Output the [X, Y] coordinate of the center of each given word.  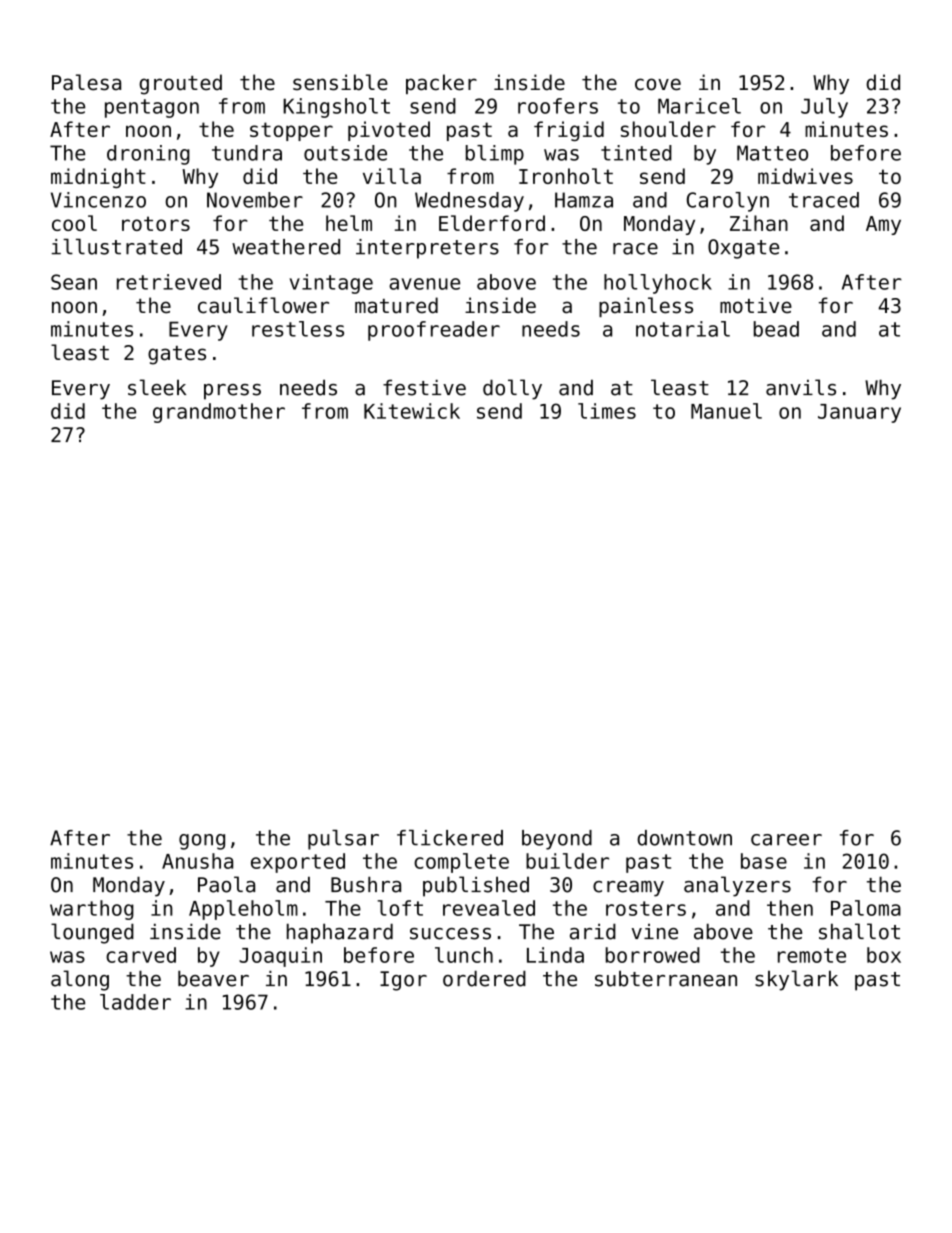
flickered [450, 838]
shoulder [668, 129]
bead [776, 329]
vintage [331, 284]
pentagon [152, 108]
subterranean [666, 978]
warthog [92, 910]
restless [298, 329]
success [450, 934]
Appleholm [243, 910]
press [232, 392]
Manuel [726, 411]
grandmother [219, 413]
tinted [636, 153]
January [859, 413]
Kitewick [412, 411]
